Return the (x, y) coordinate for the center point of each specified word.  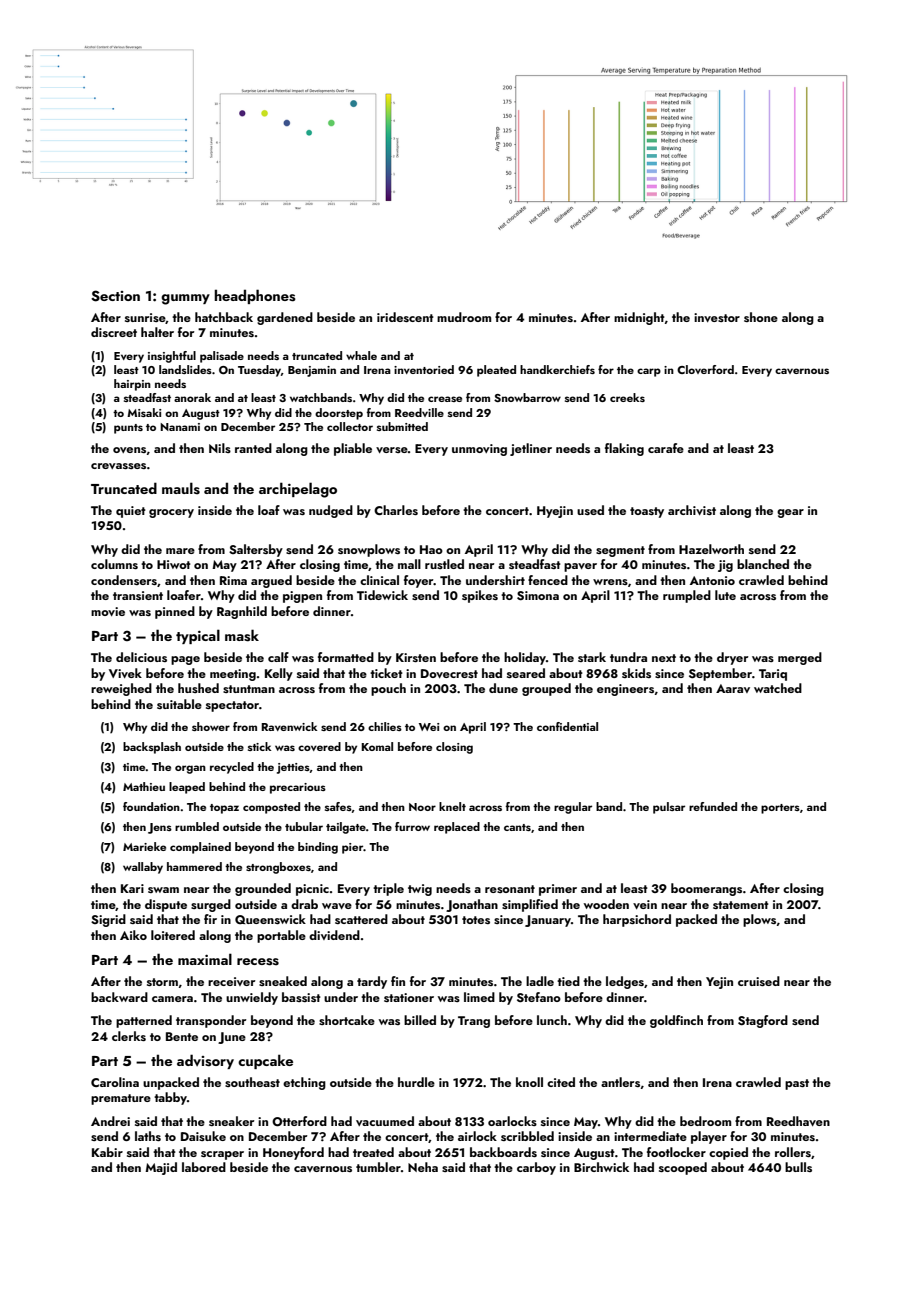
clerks (129, 1036)
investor (717, 317)
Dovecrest (449, 673)
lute (725, 595)
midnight (639, 318)
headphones (255, 296)
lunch (552, 1020)
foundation (151, 806)
